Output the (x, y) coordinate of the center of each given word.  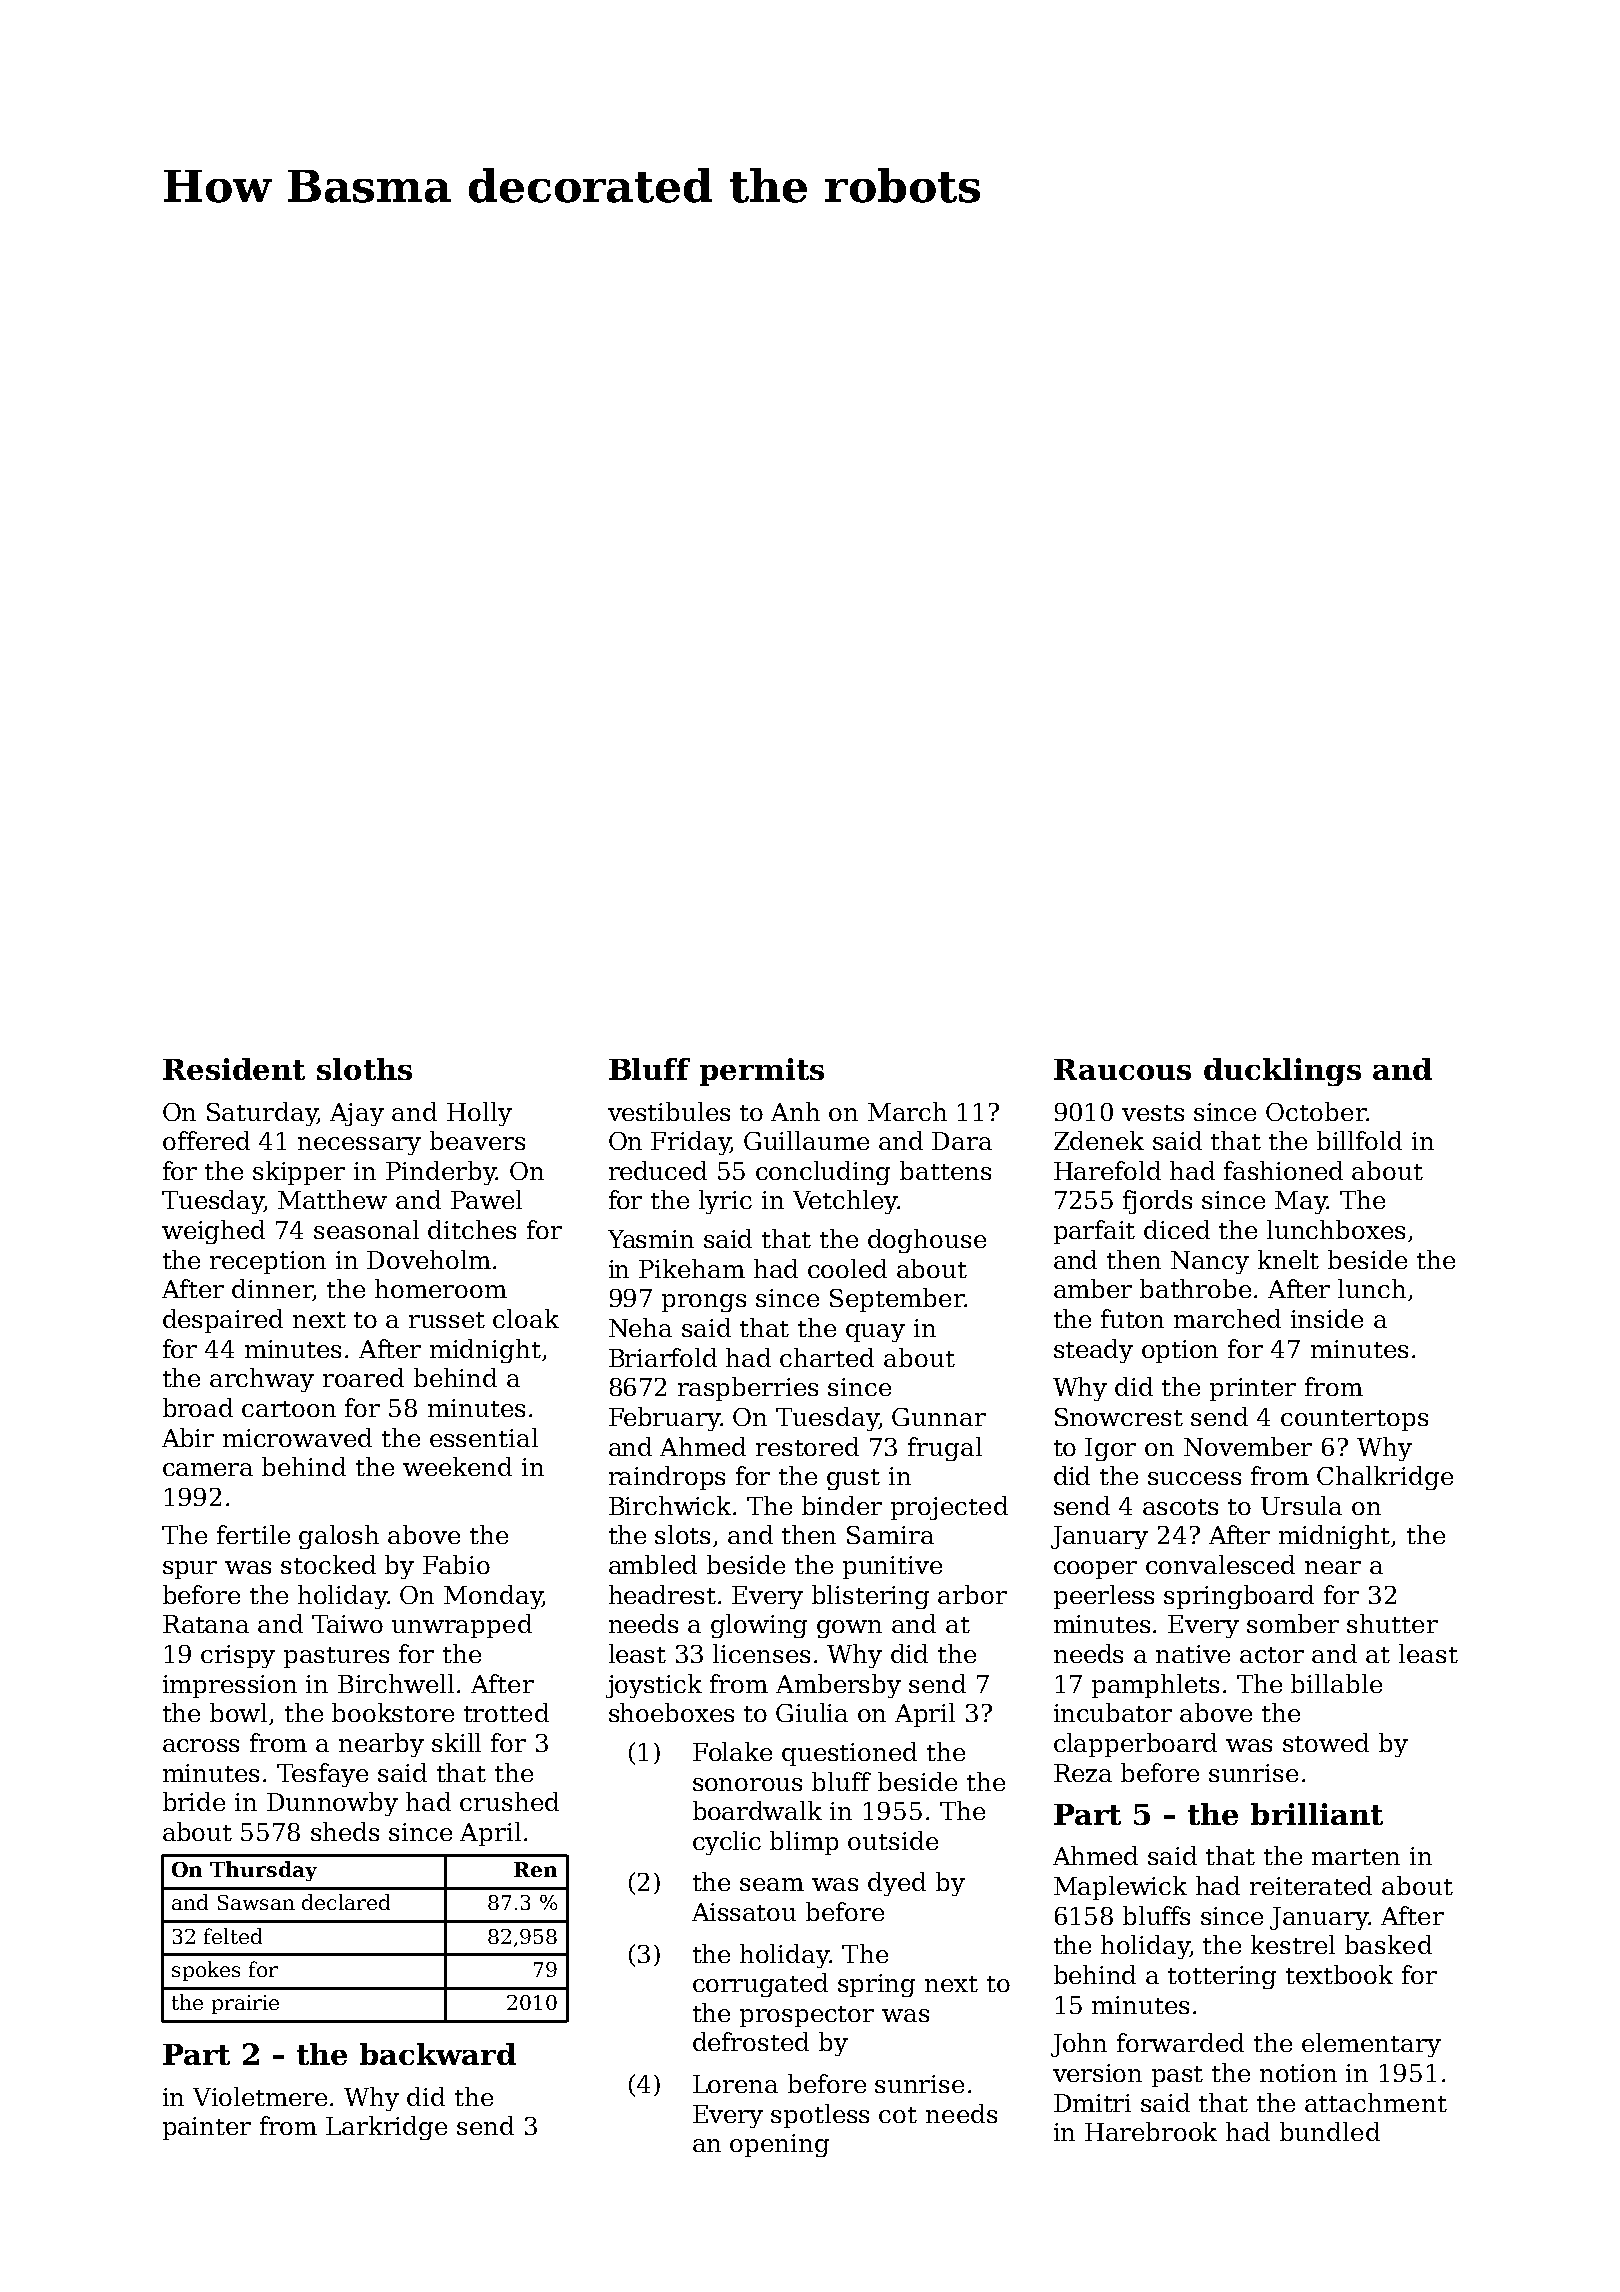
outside (893, 1840)
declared (346, 1902)
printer (1253, 1389)
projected (949, 1508)
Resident (234, 1069)
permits (762, 1072)
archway (262, 1380)
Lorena (735, 2084)
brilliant (1317, 1814)
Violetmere (260, 2096)
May (1301, 1202)
